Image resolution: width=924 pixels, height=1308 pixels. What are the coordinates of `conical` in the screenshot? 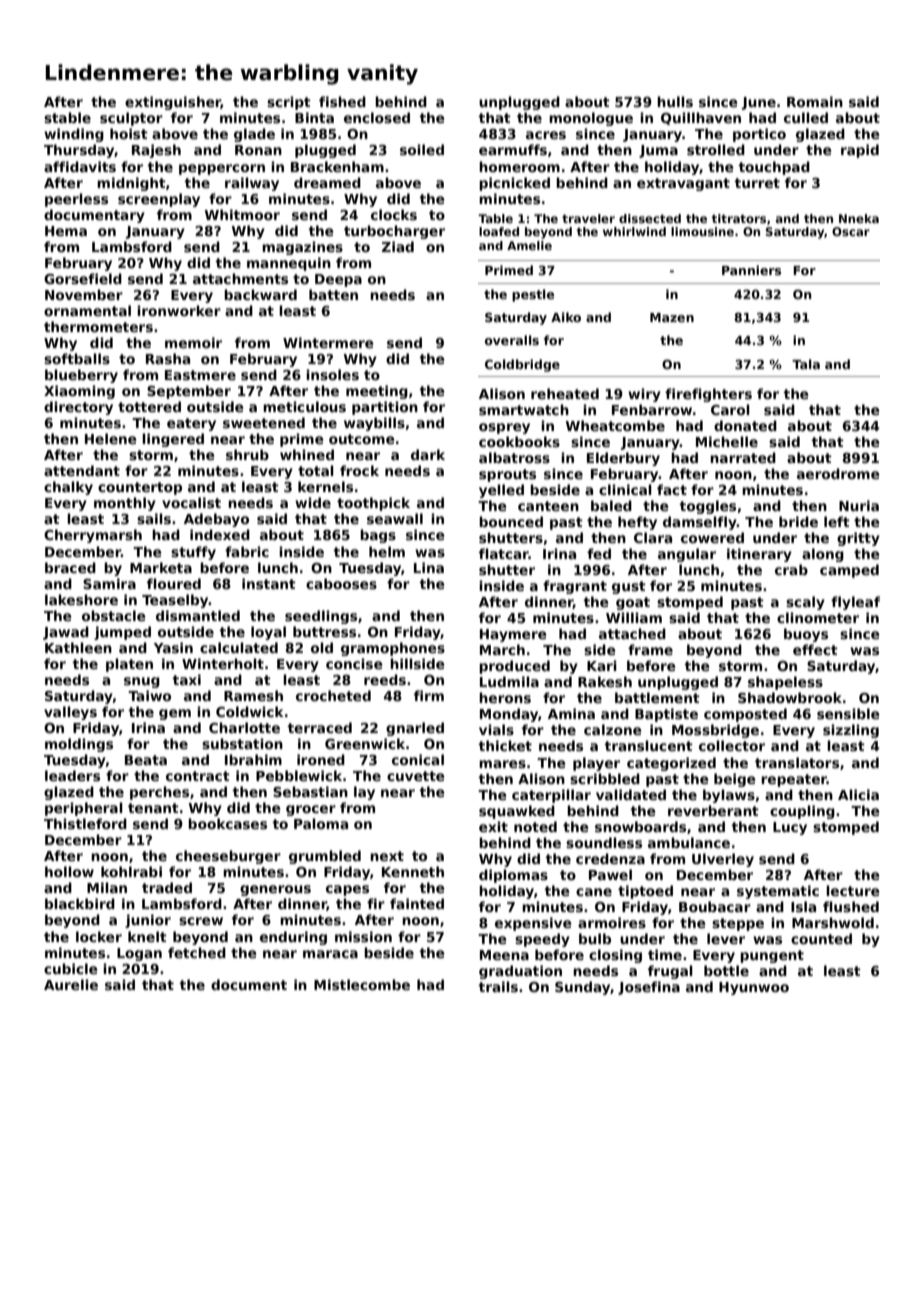 It's located at (418, 759).
